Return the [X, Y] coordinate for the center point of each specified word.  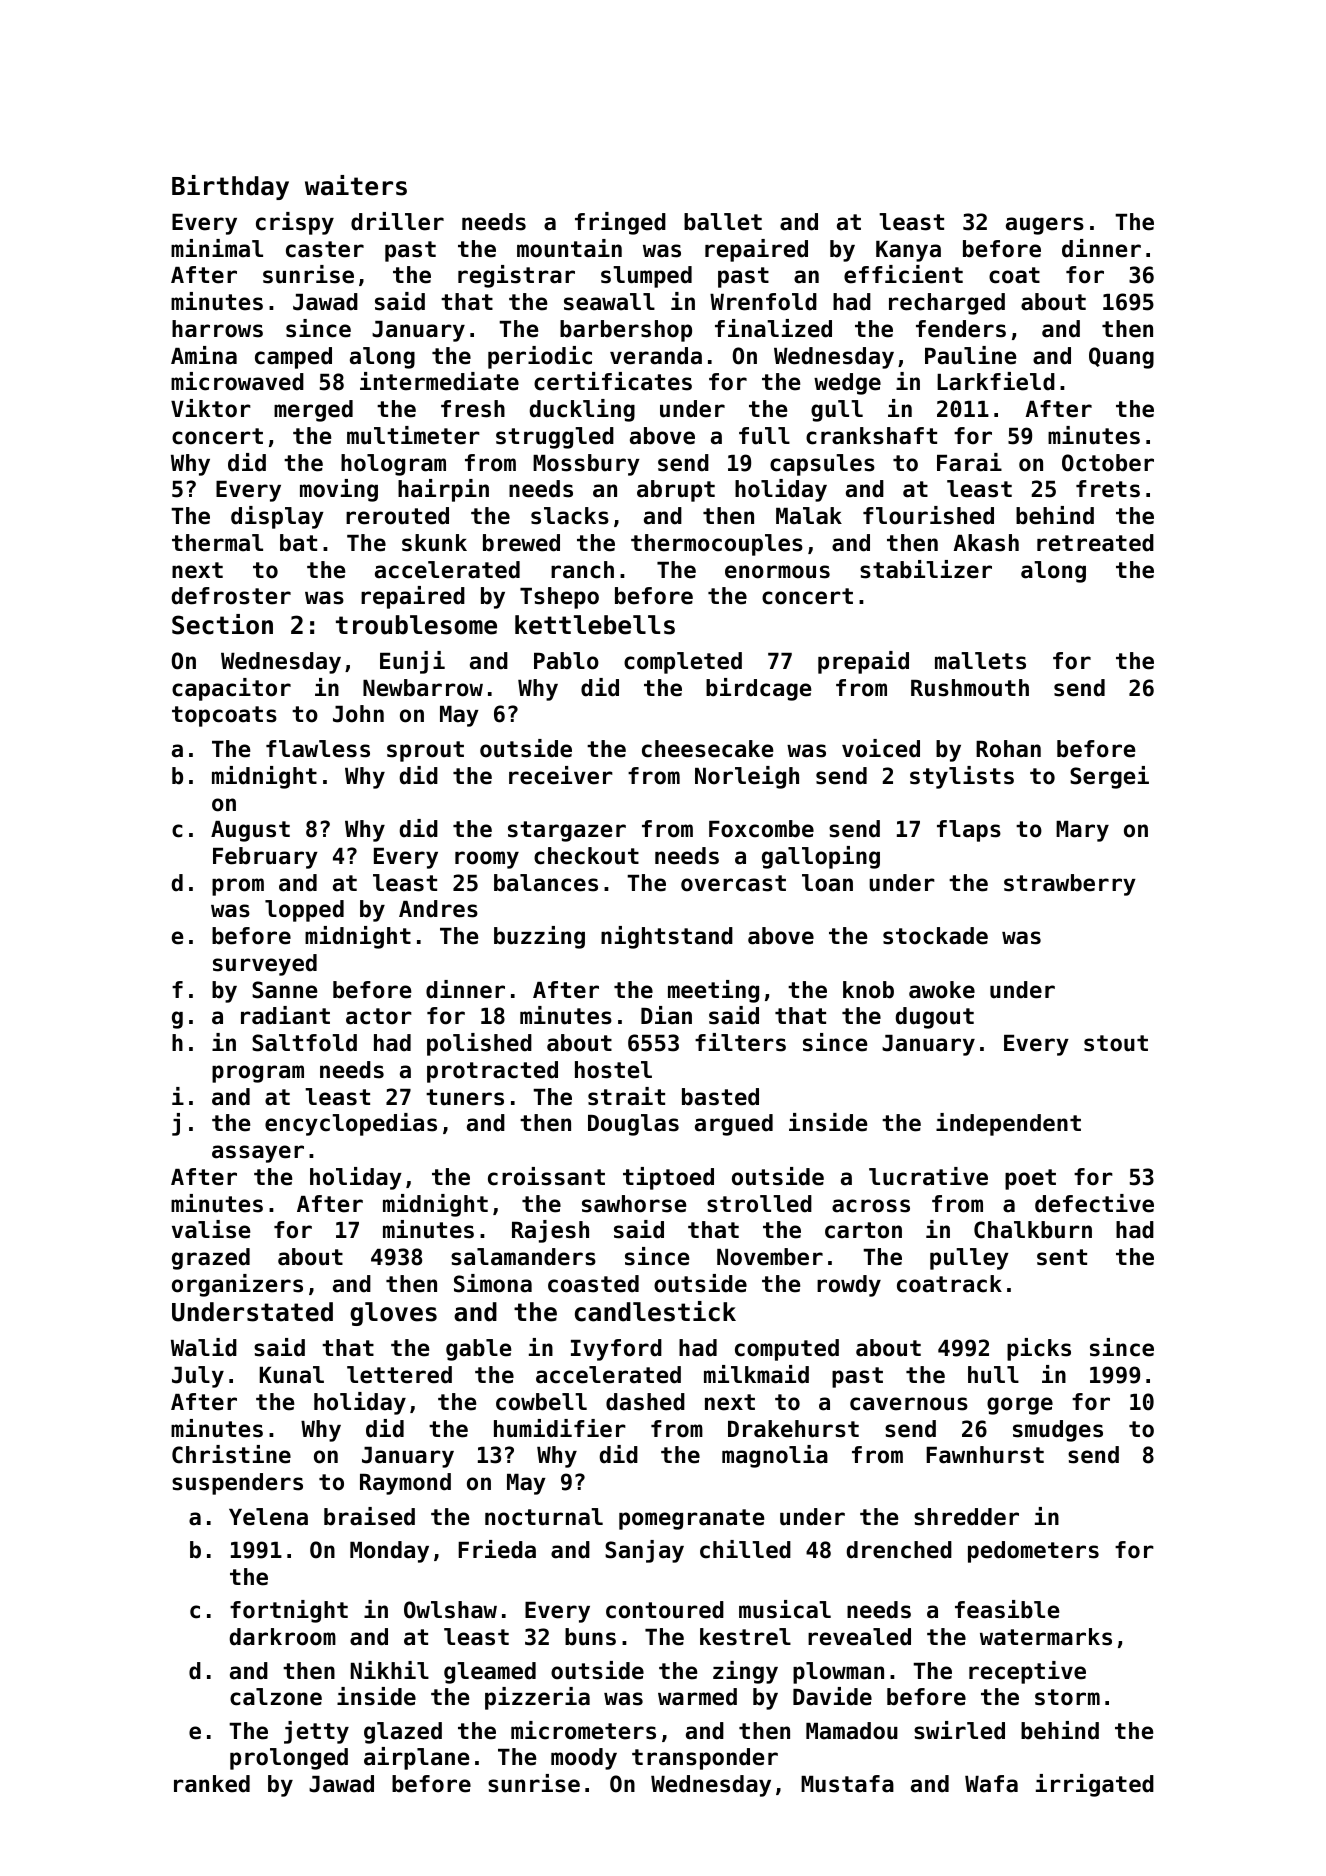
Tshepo [559, 598]
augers [1045, 226]
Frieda [497, 1549]
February [265, 858]
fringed [620, 223]
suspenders [237, 1484]
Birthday [230, 187]
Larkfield [996, 381]
